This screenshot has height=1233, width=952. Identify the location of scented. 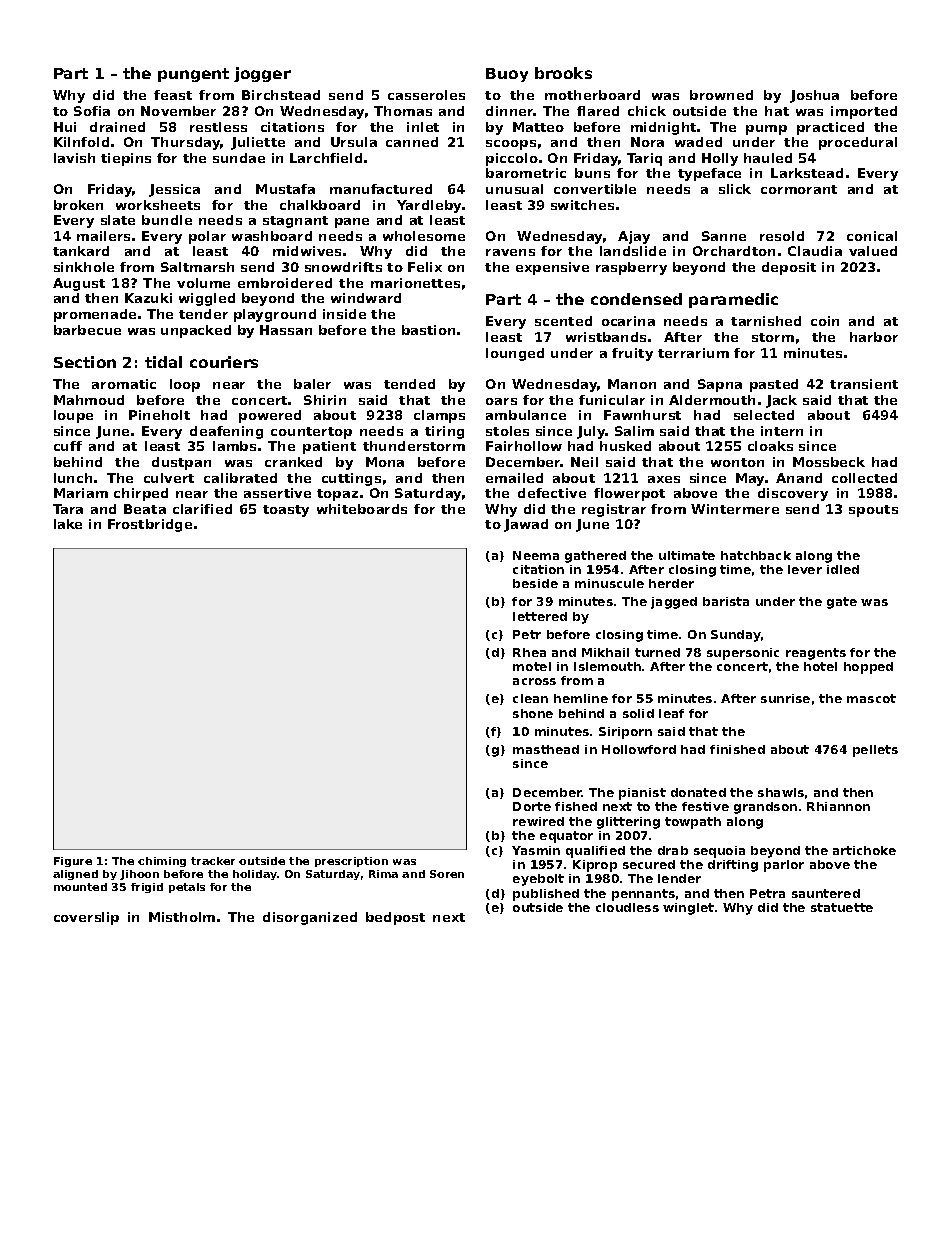
(563, 321).
